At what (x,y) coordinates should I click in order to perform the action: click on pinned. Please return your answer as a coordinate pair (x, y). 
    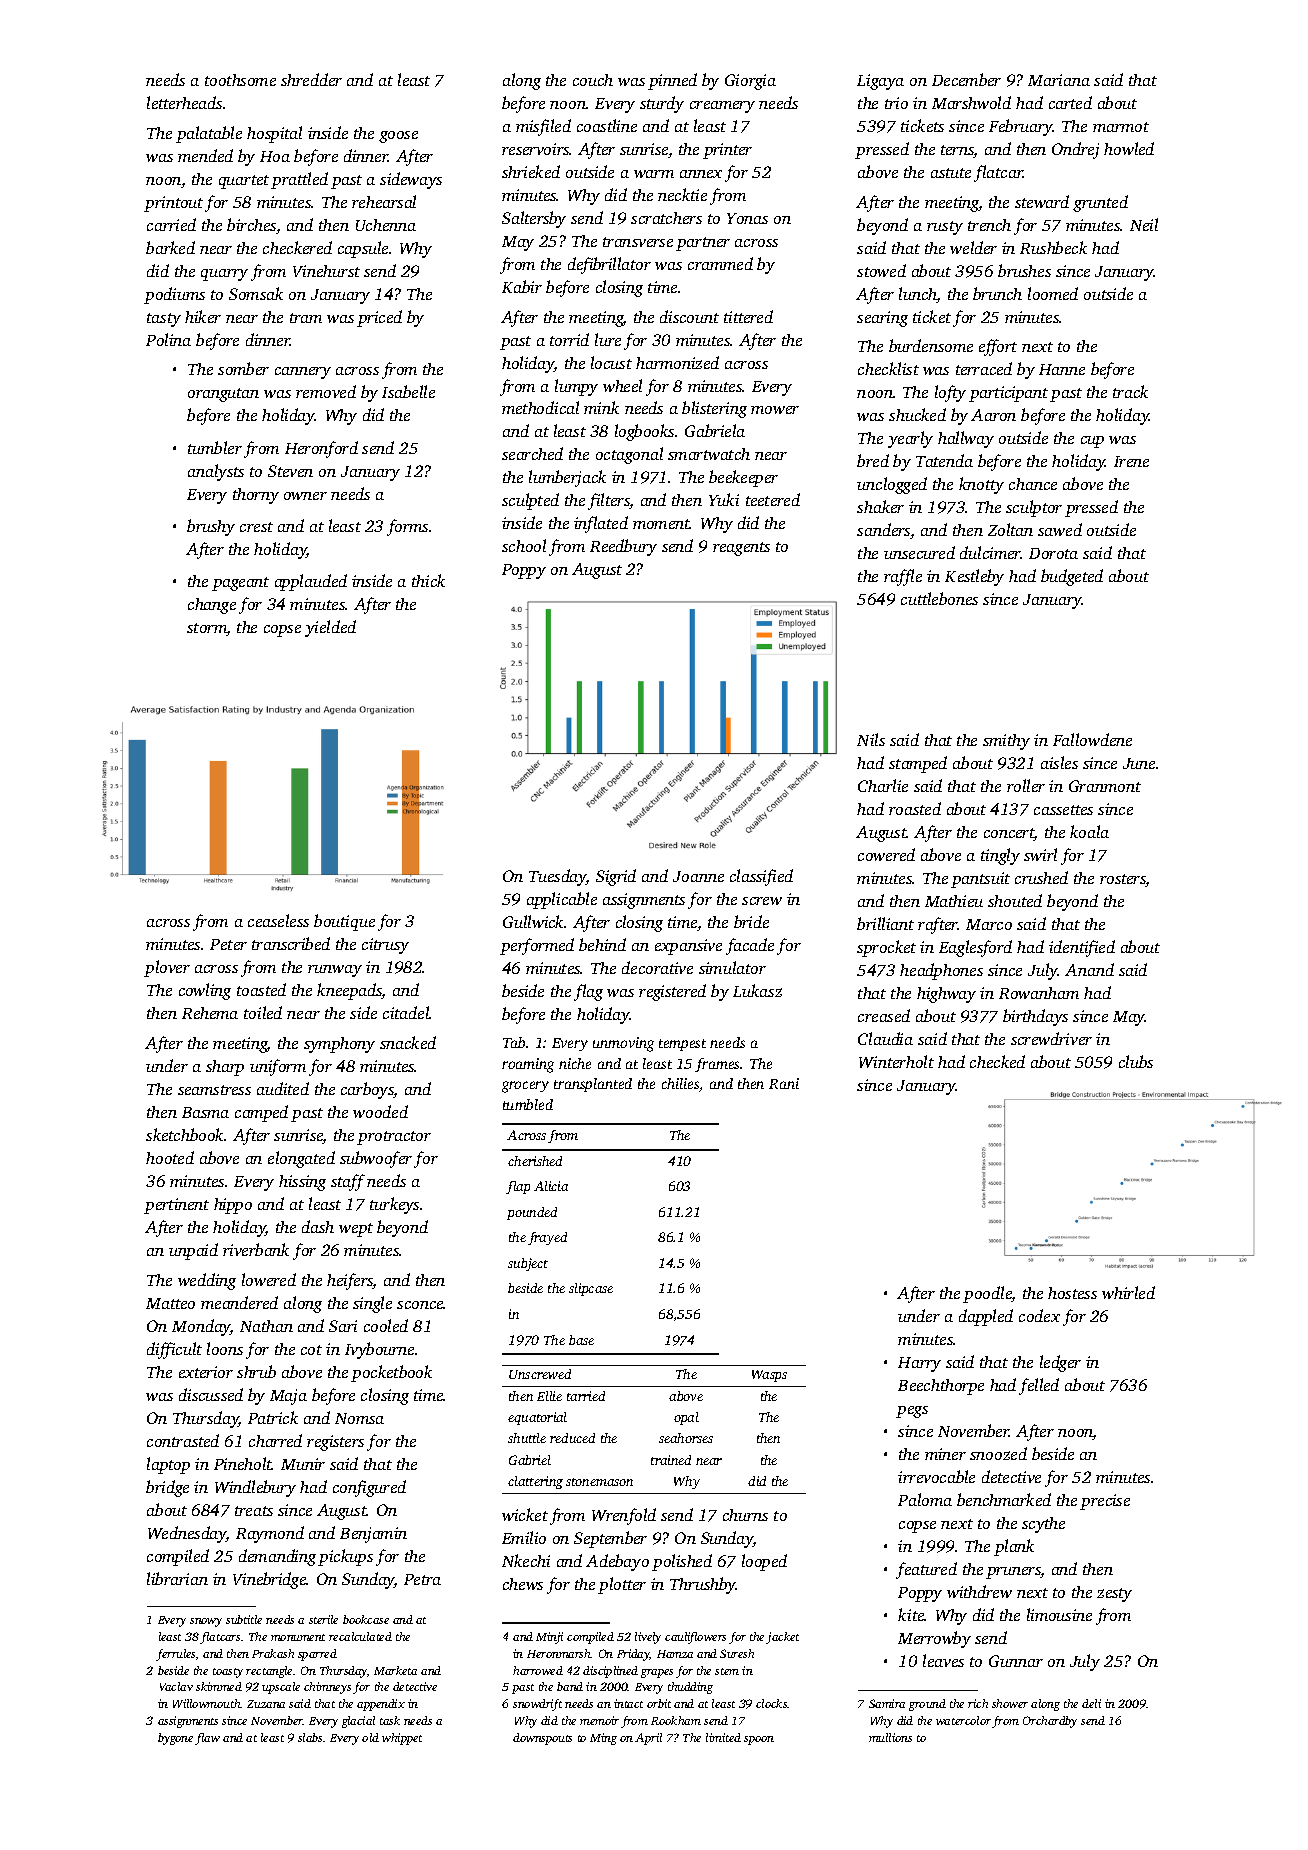
    Looking at the image, I should click on (672, 81).
